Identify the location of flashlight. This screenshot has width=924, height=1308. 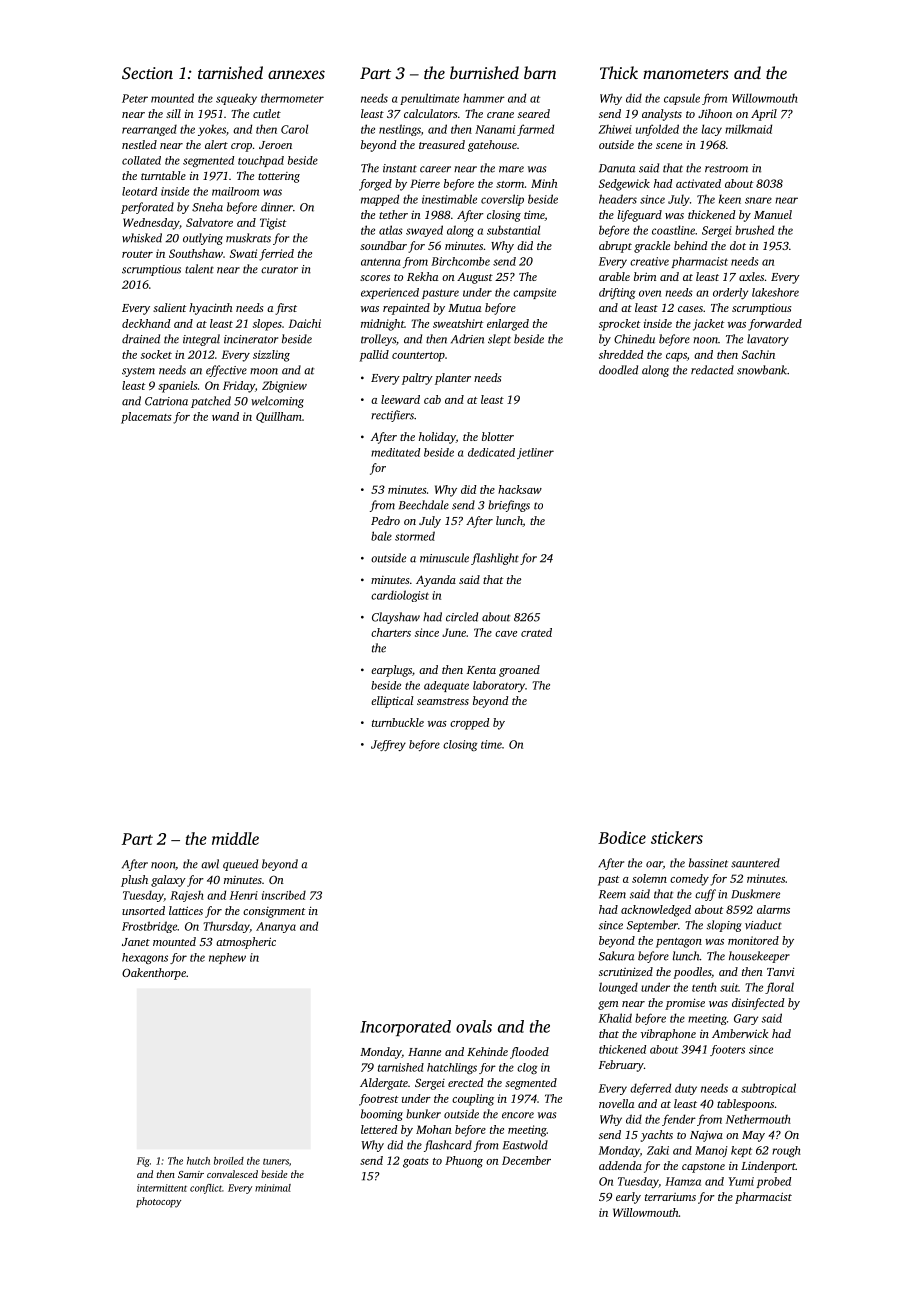
(495, 559).
